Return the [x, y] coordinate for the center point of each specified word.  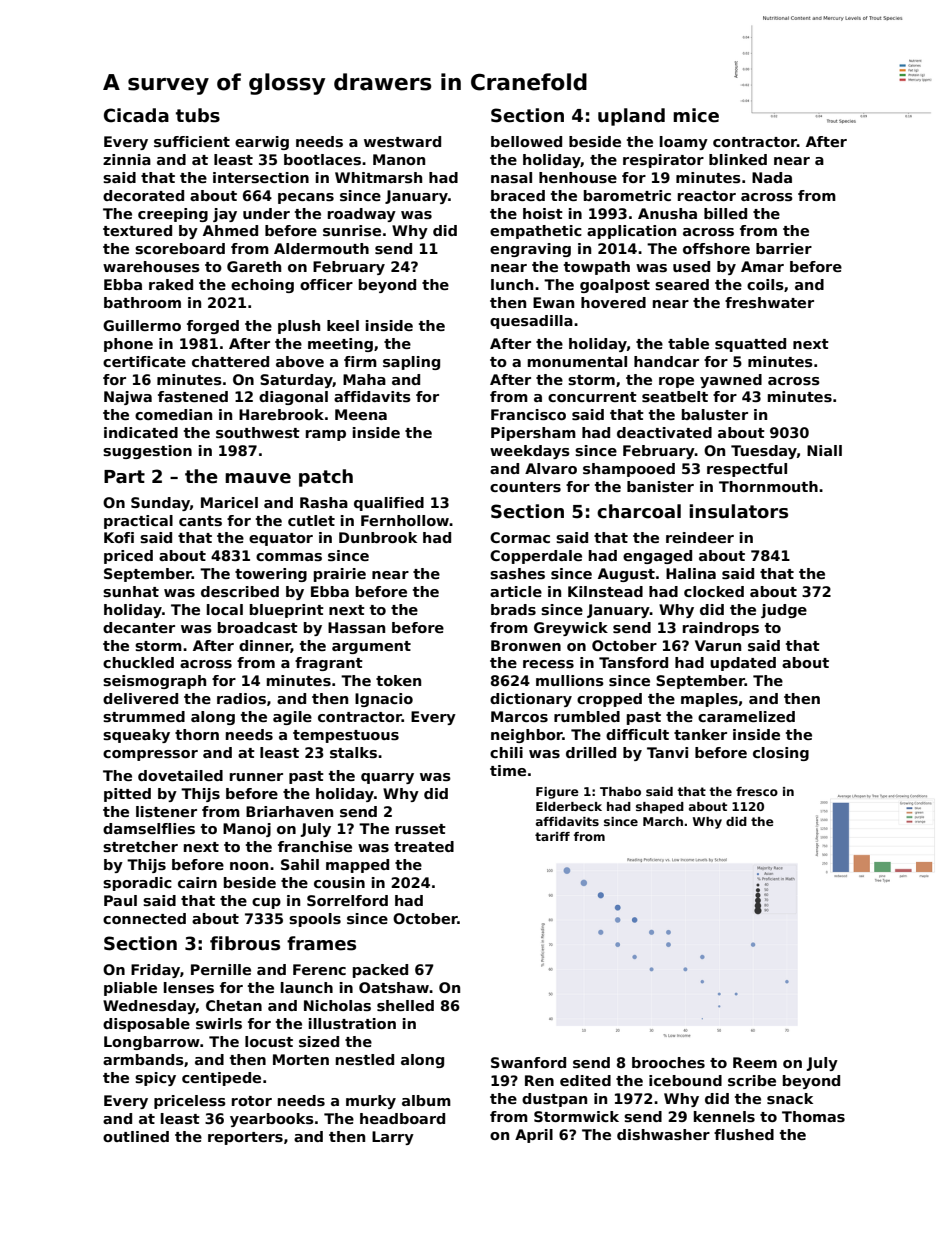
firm [360, 361]
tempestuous [346, 736]
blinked [738, 159]
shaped [660, 808]
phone [128, 345]
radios [241, 698]
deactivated [664, 432]
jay [225, 215]
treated [424, 846]
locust [269, 1041]
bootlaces [322, 159]
